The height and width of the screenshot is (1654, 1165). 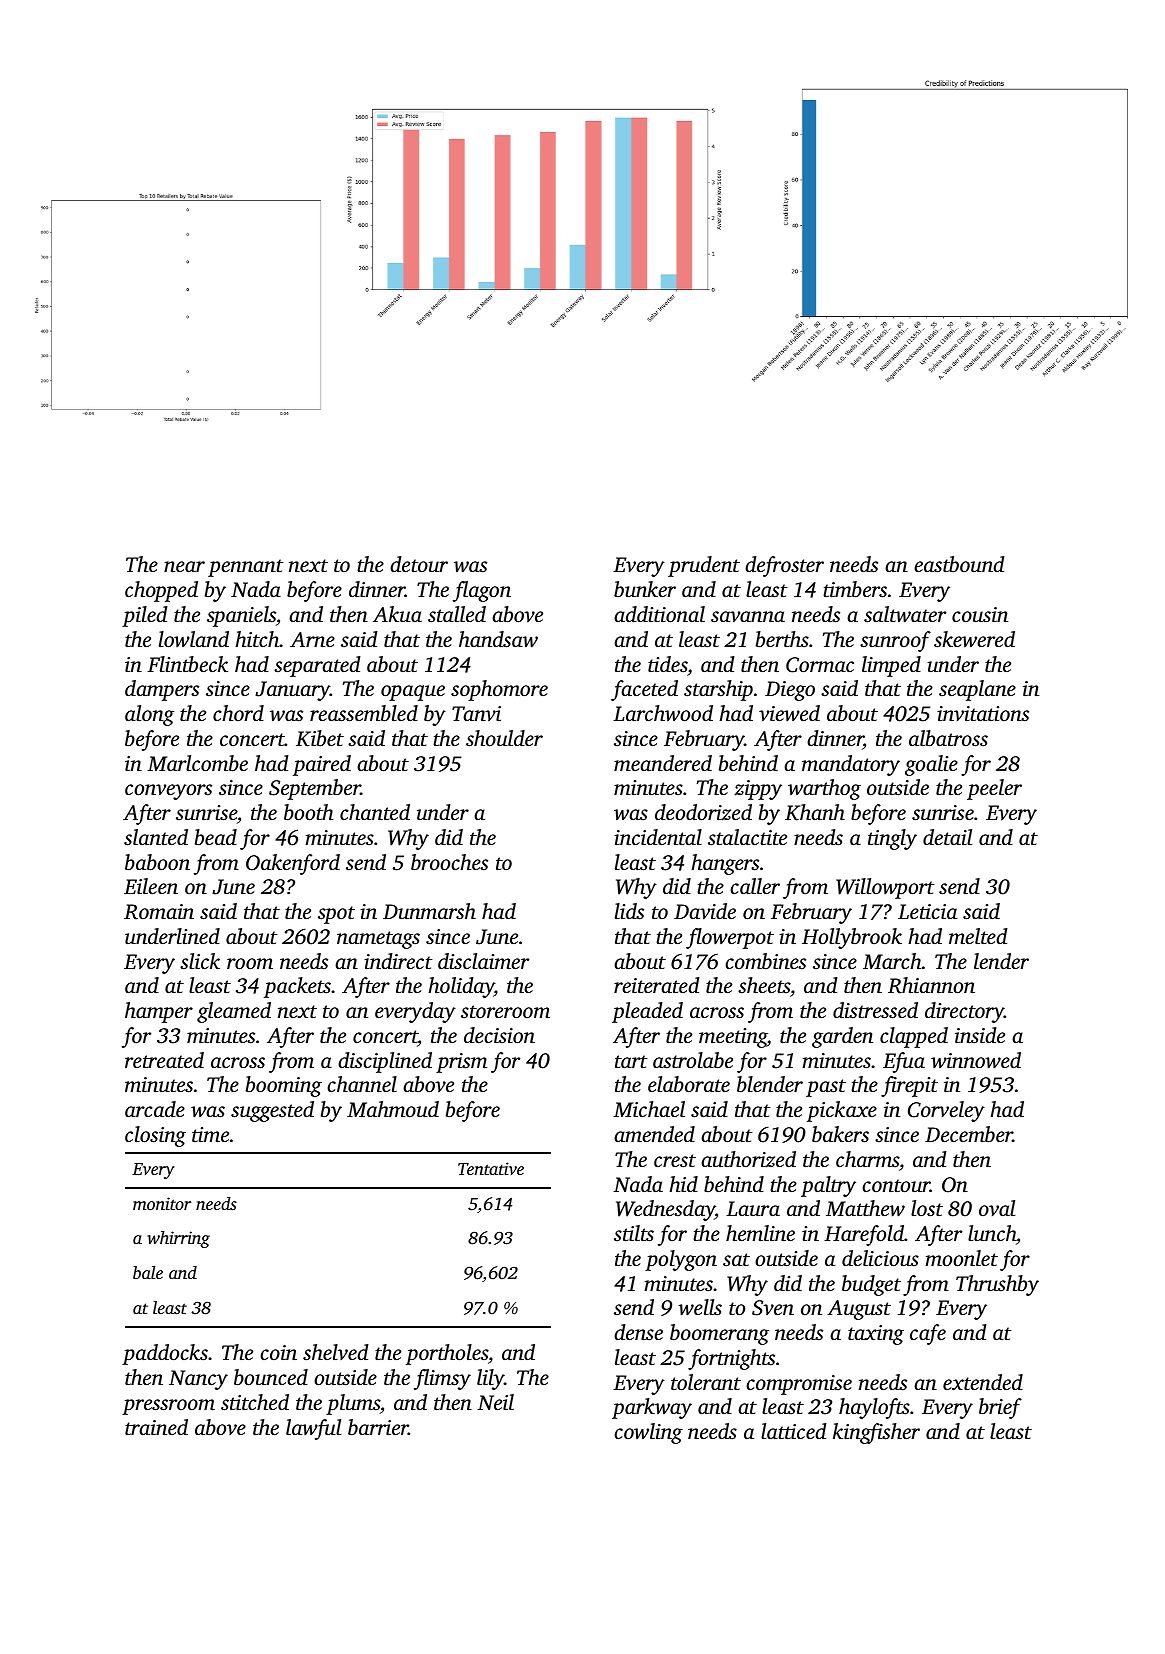 I want to click on flagon, so click(x=482, y=591).
